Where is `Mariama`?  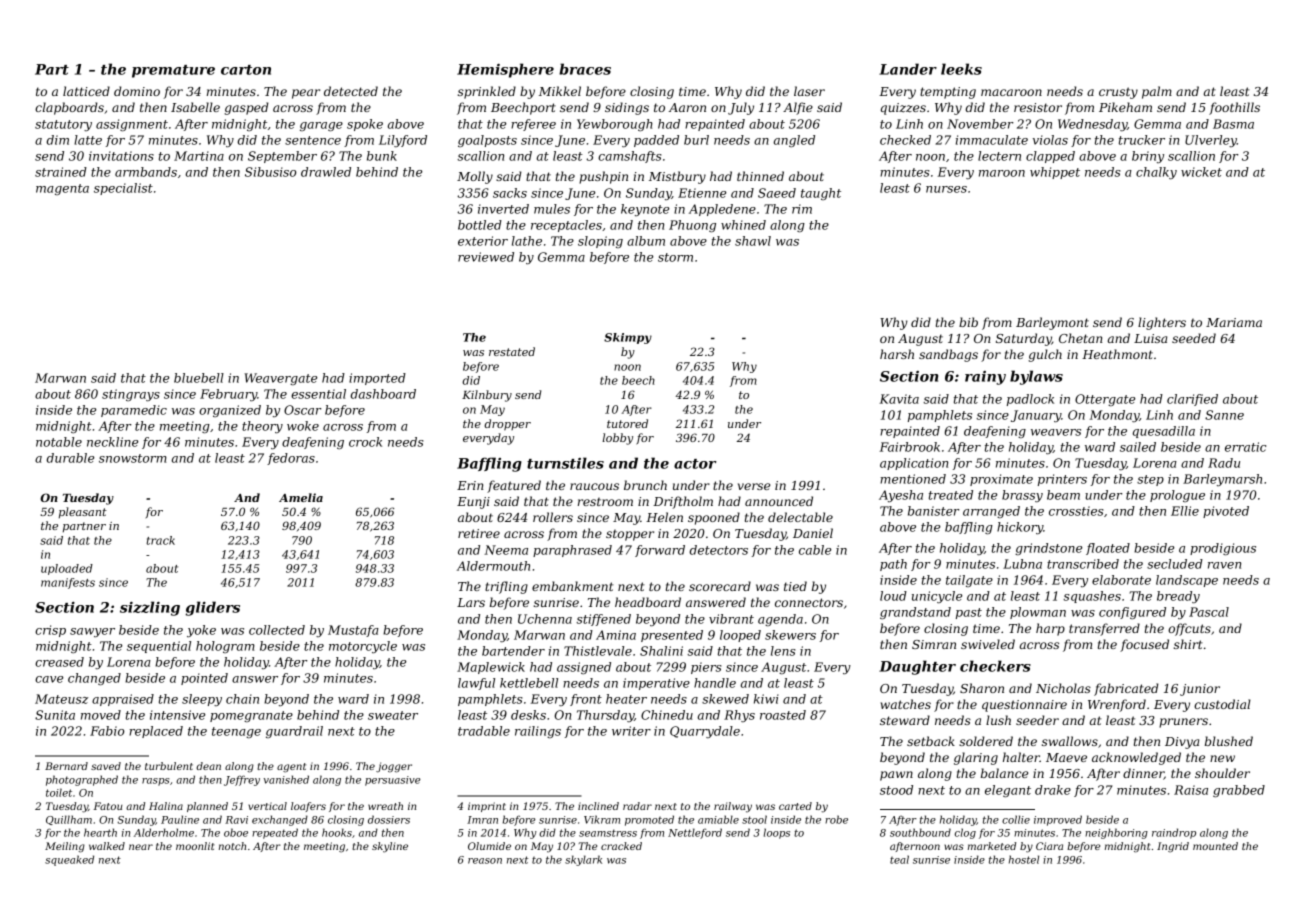
Mariama is located at coordinates (1234, 322).
